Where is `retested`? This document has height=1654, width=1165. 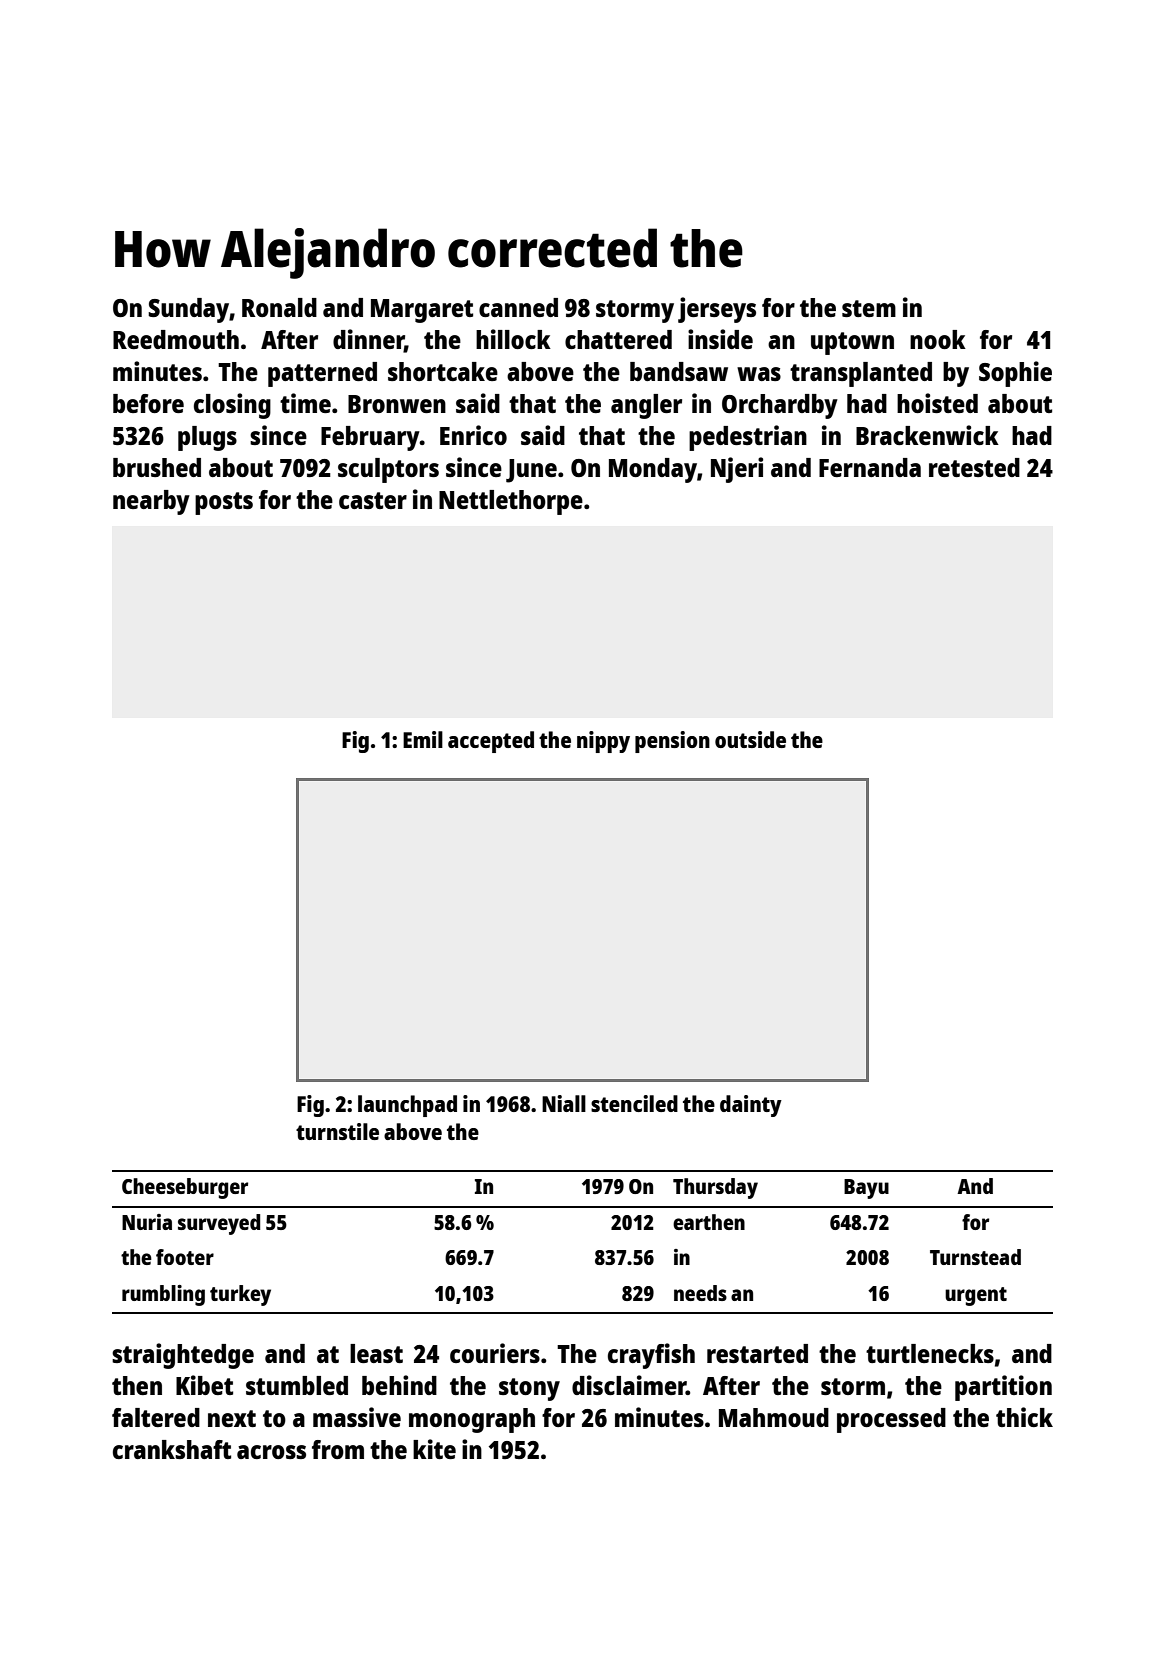
retested is located at coordinates (974, 467).
